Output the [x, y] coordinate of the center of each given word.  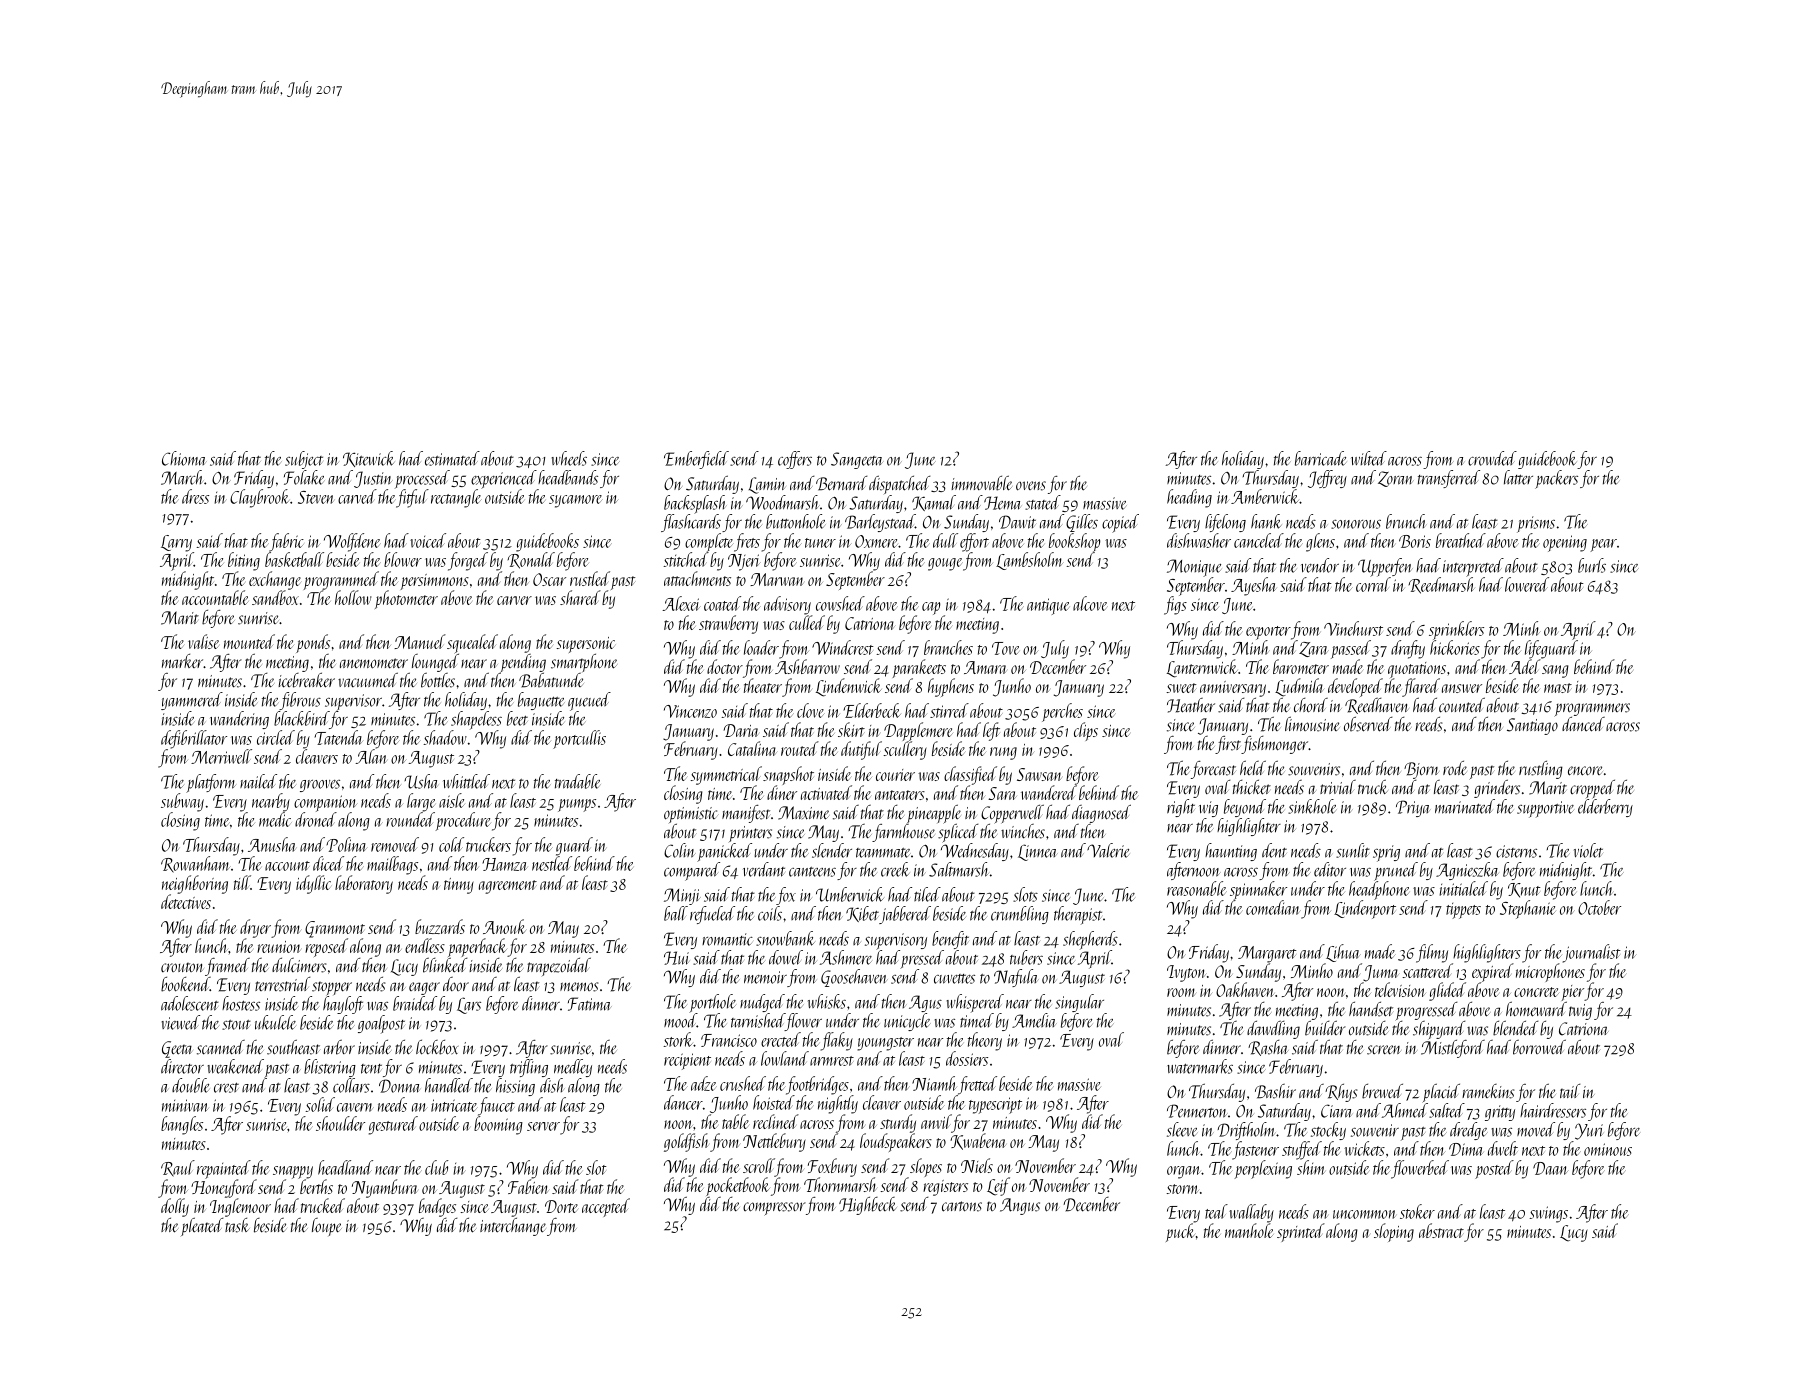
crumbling [1020, 915]
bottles [438, 680]
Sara [1002, 793]
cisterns [1516, 851]
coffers [795, 460]
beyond [1245, 808]
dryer [255, 928]
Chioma [184, 458]
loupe [327, 1227]
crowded [1492, 458]
